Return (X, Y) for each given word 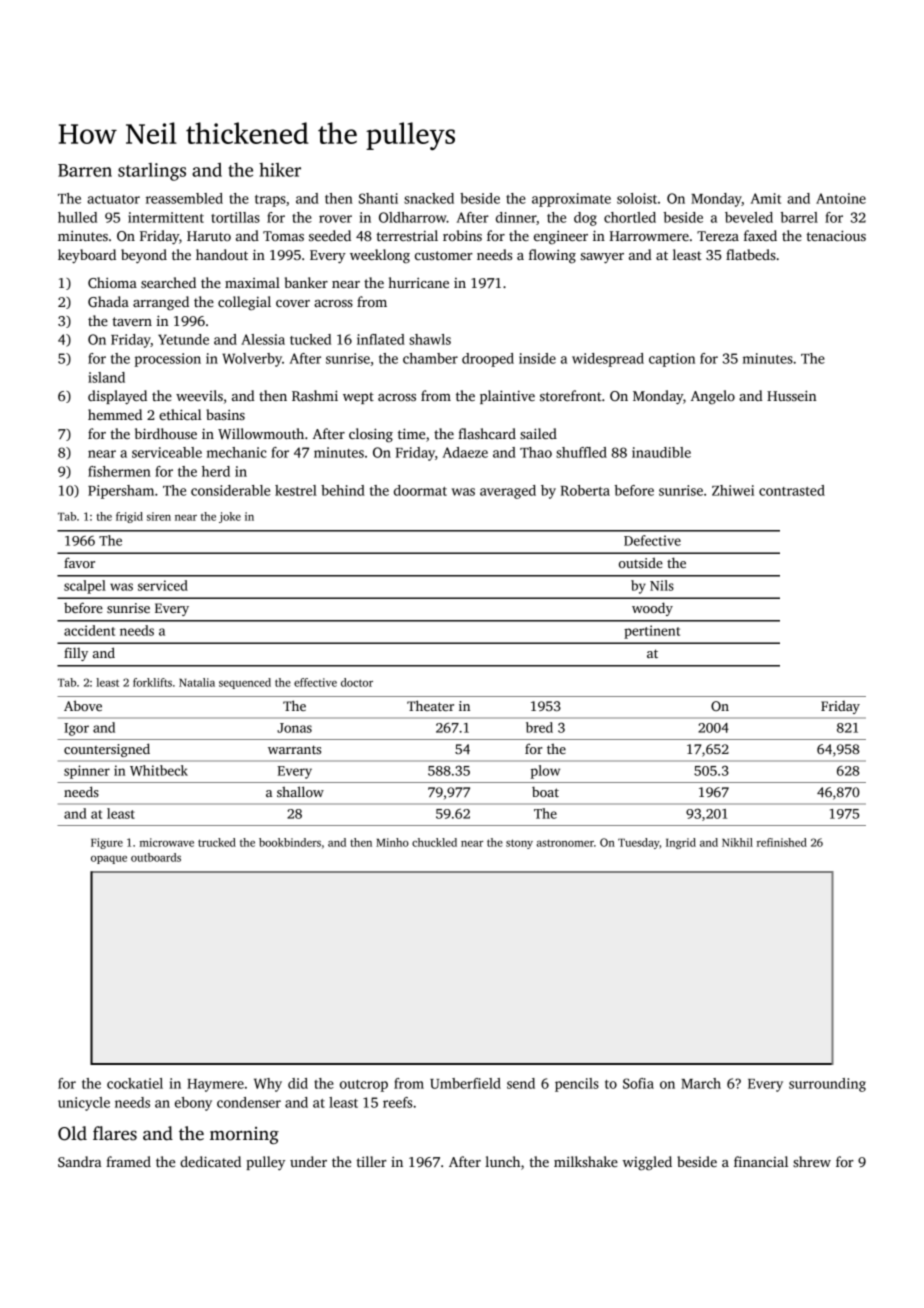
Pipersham (121, 492)
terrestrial (407, 235)
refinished (782, 842)
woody (652, 609)
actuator (113, 199)
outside (641, 562)
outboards (156, 857)
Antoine (841, 198)
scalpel (85, 587)
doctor (357, 682)
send (521, 1083)
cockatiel (135, 1083)
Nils (662, 585)
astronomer (565, 843)
